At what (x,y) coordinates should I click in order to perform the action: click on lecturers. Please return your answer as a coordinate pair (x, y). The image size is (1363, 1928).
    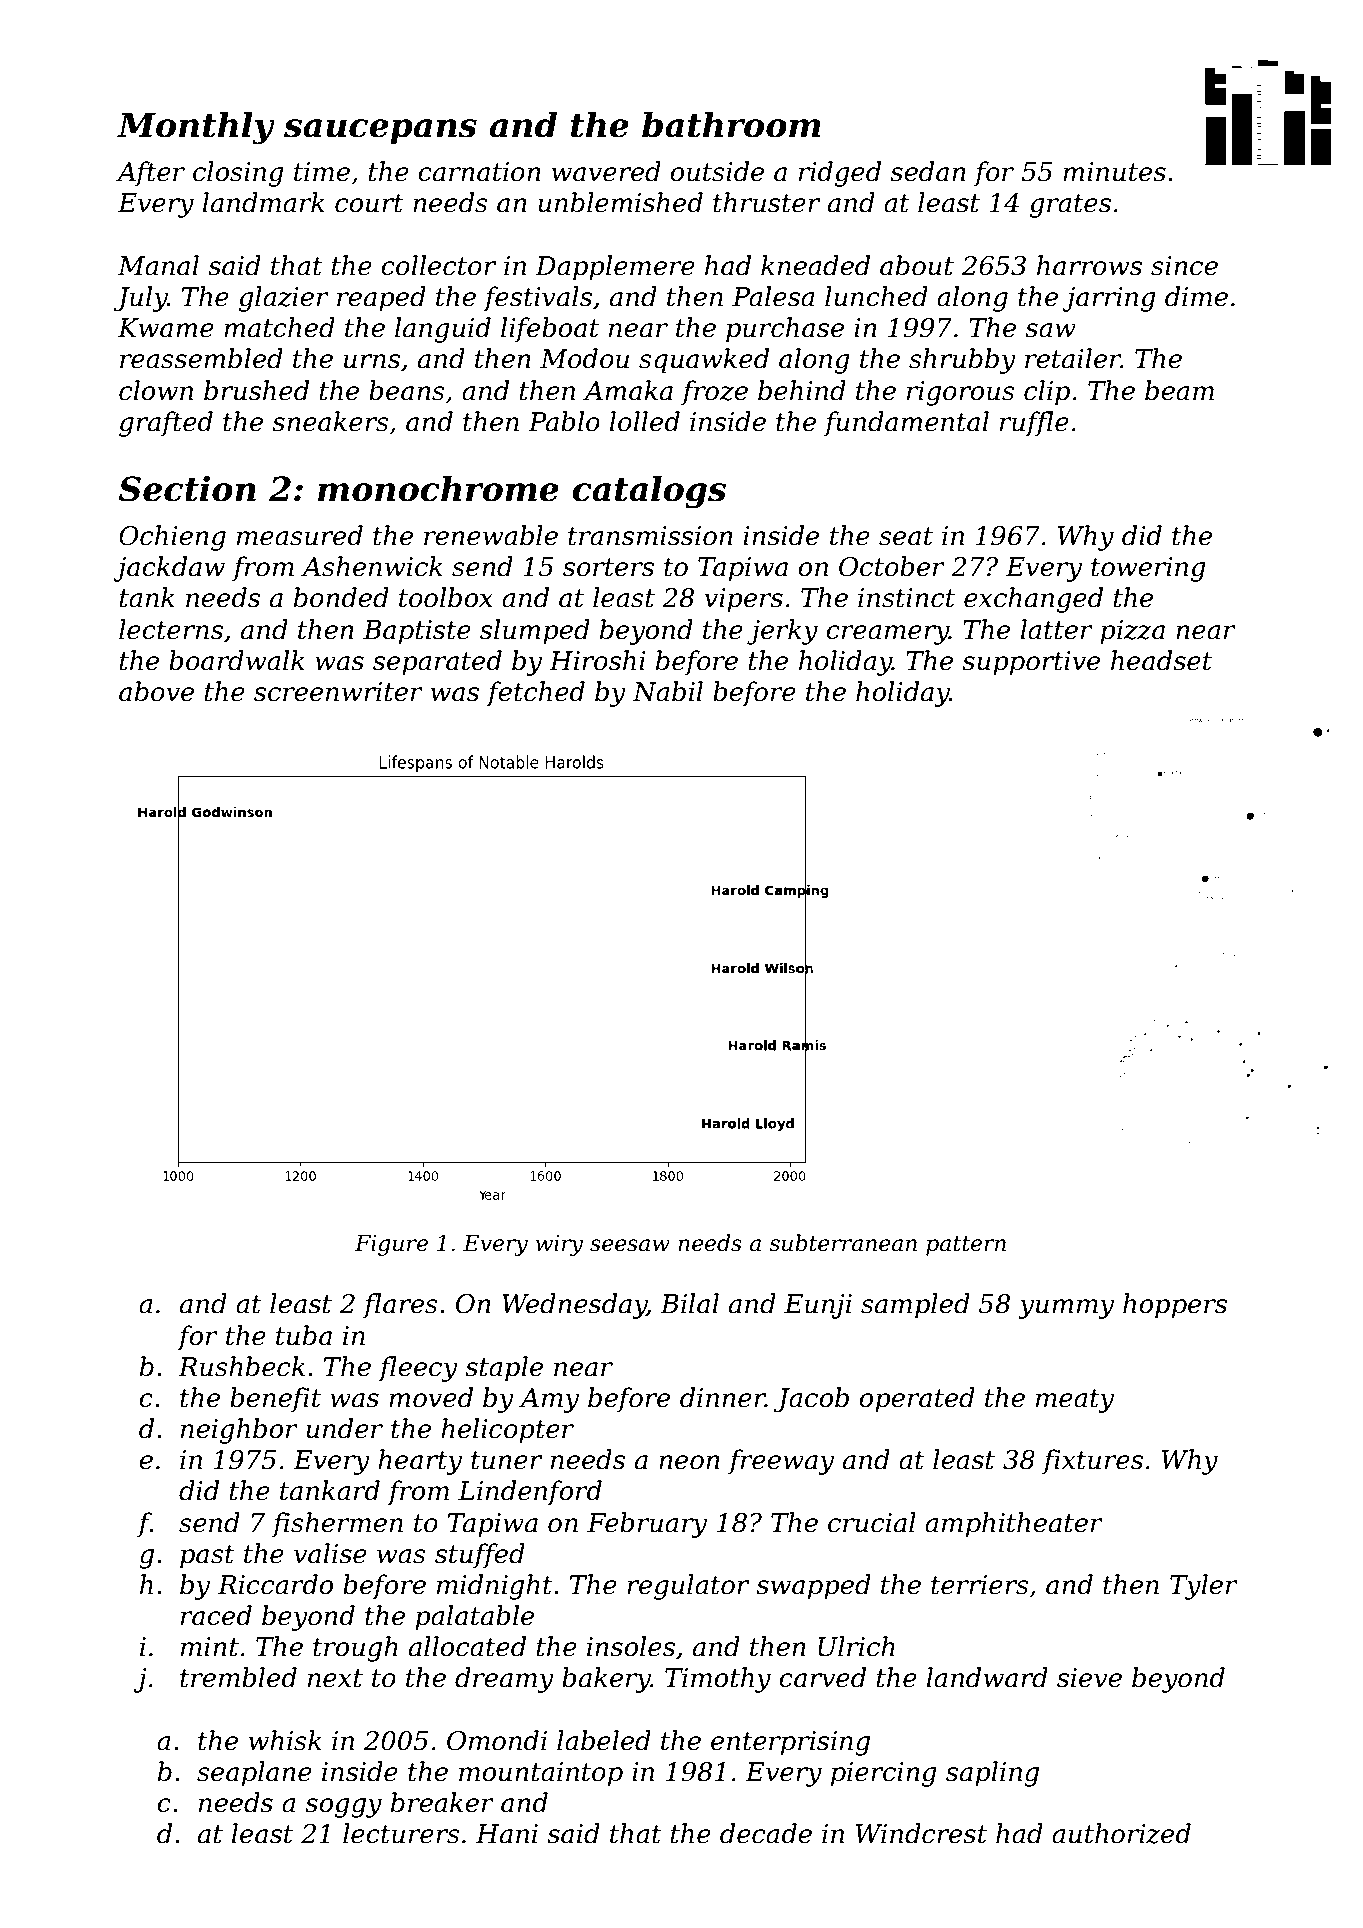
    Looking at the image, I should click on (401, 1833).
